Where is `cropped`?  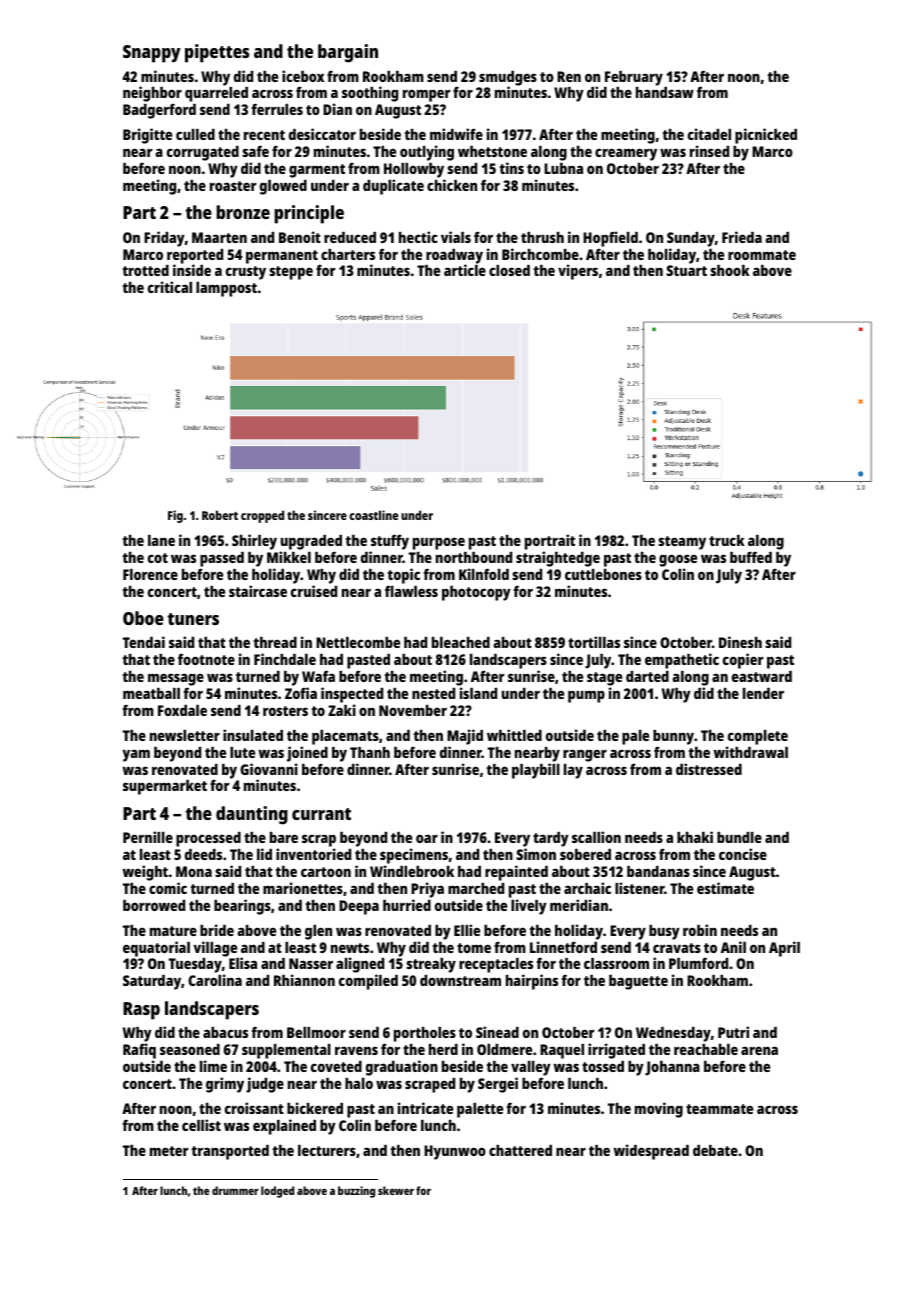
cropped is located at coordinates (262, 516).
